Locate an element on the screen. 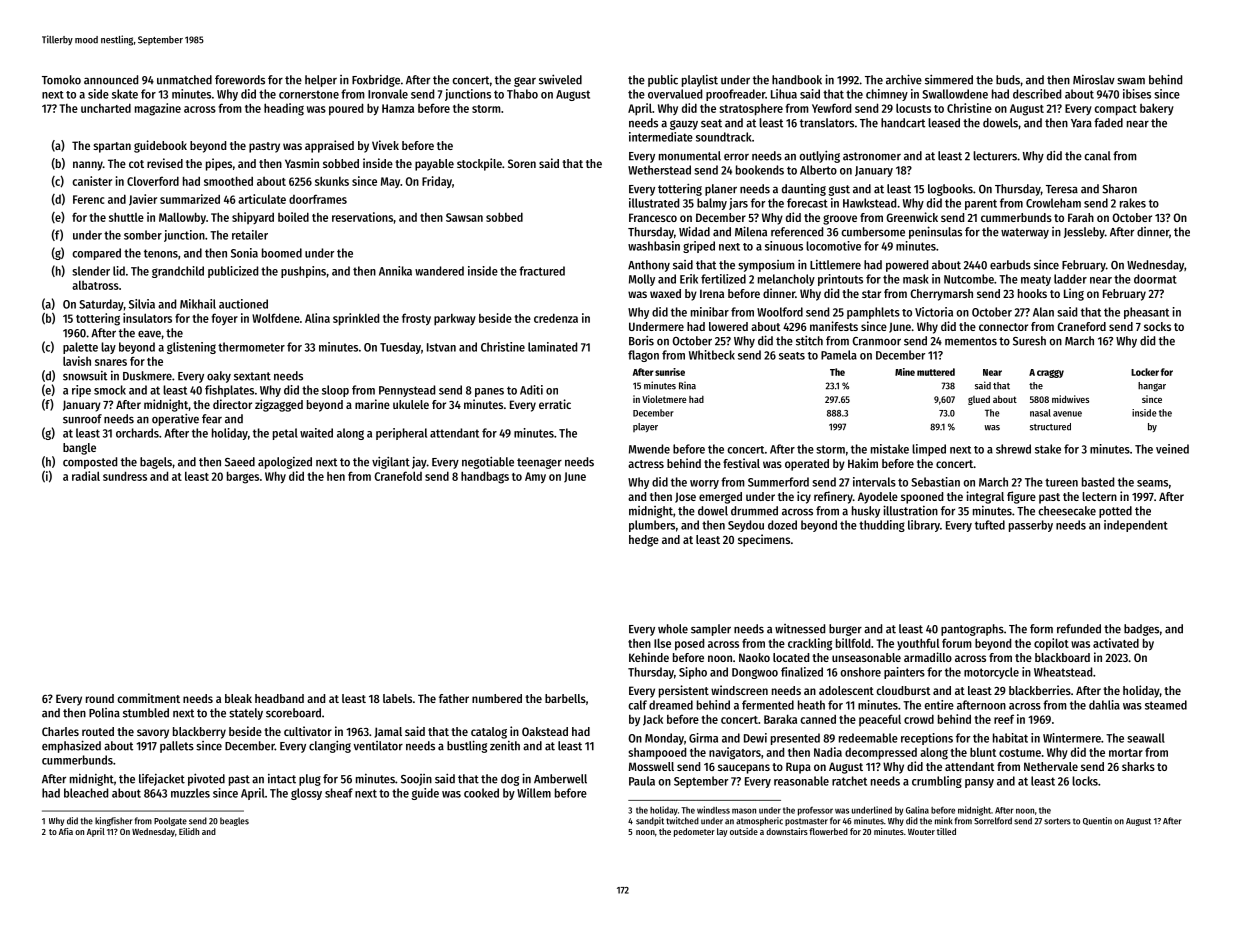 This screenshot has width=1233, height=952. Tomoko is located at coordinates (61, 80).
